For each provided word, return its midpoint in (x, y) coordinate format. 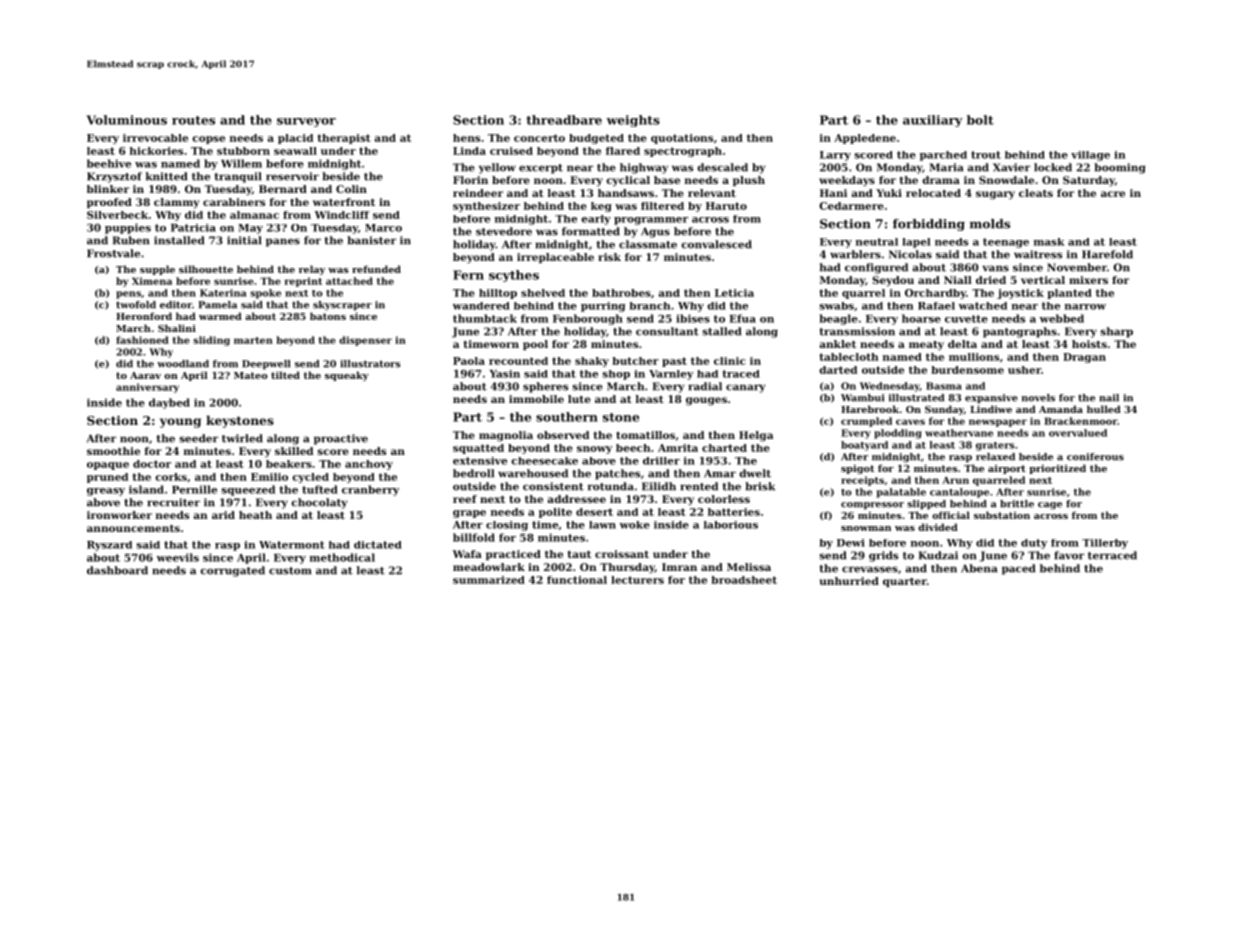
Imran (679, 567)
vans (995, 268)
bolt (980, 120)
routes (193, 120)
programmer (651, 221)
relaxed (995, 457)
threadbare (564, 120)
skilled (294, 451)
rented (699, 486)
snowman (866, 528)
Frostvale (113, 253)
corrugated (232, 571)
